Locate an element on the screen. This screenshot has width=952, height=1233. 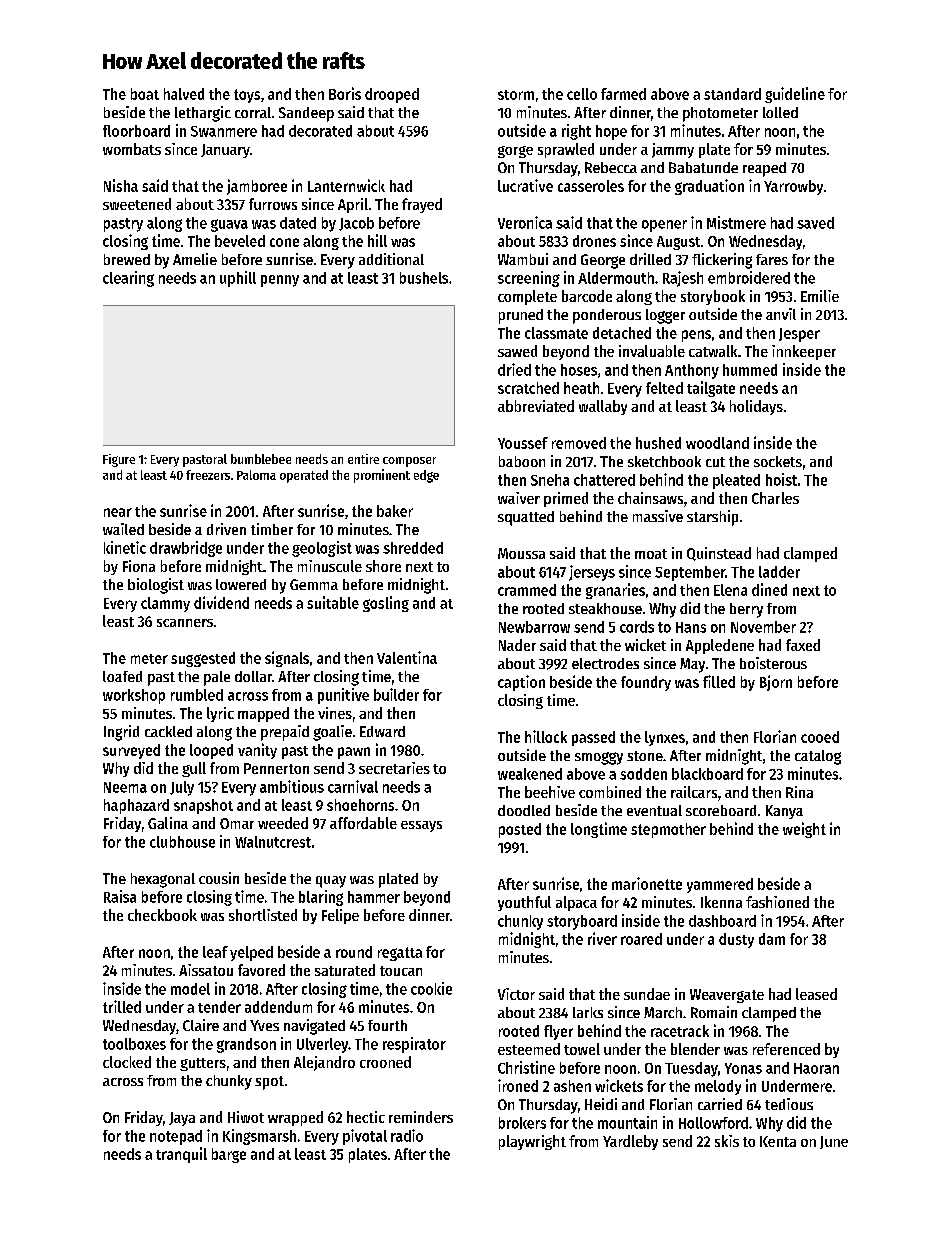
Sandeep is located at coordinates (306, 114).
